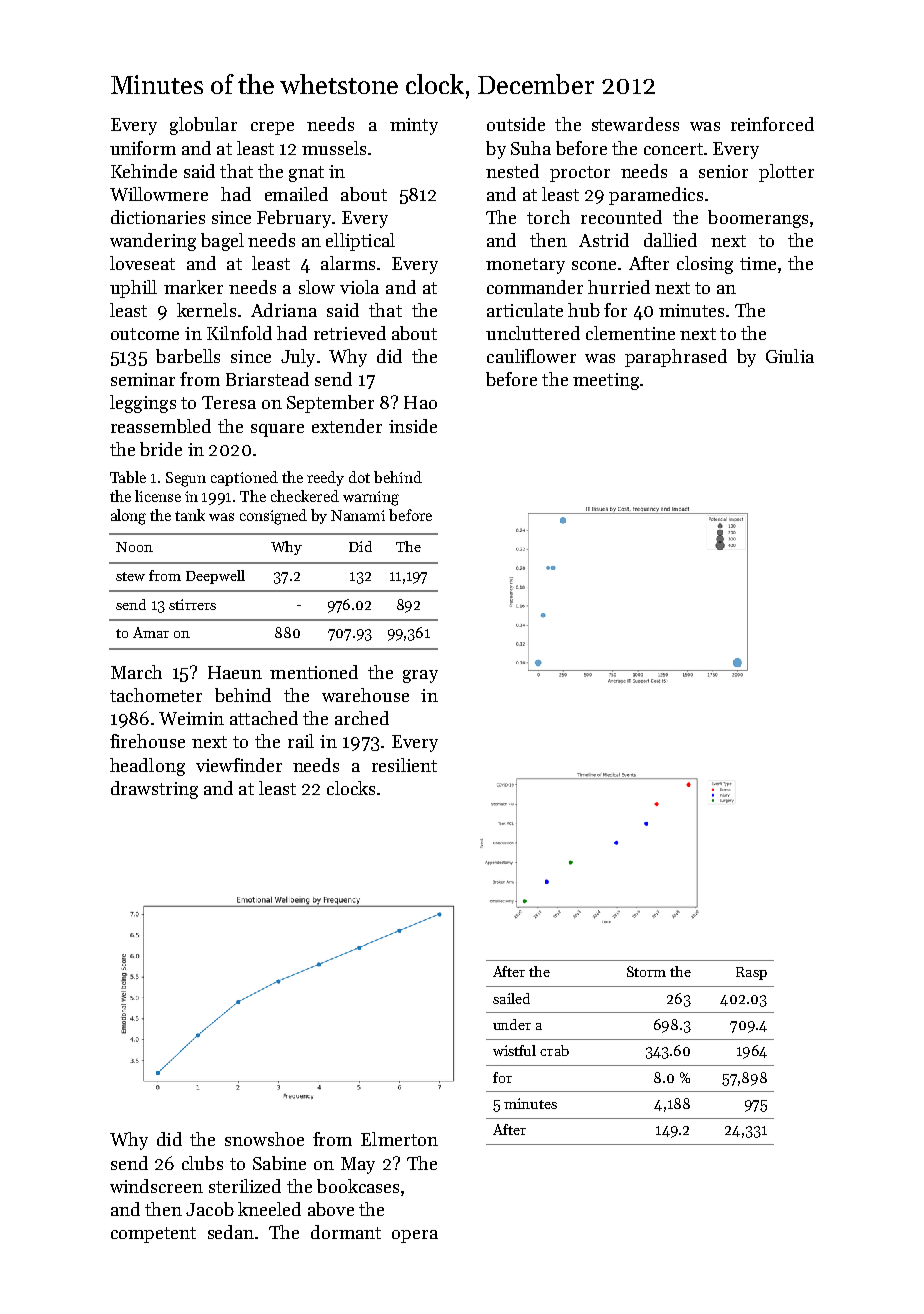  I want to click on Noon, so click(134, 547).
